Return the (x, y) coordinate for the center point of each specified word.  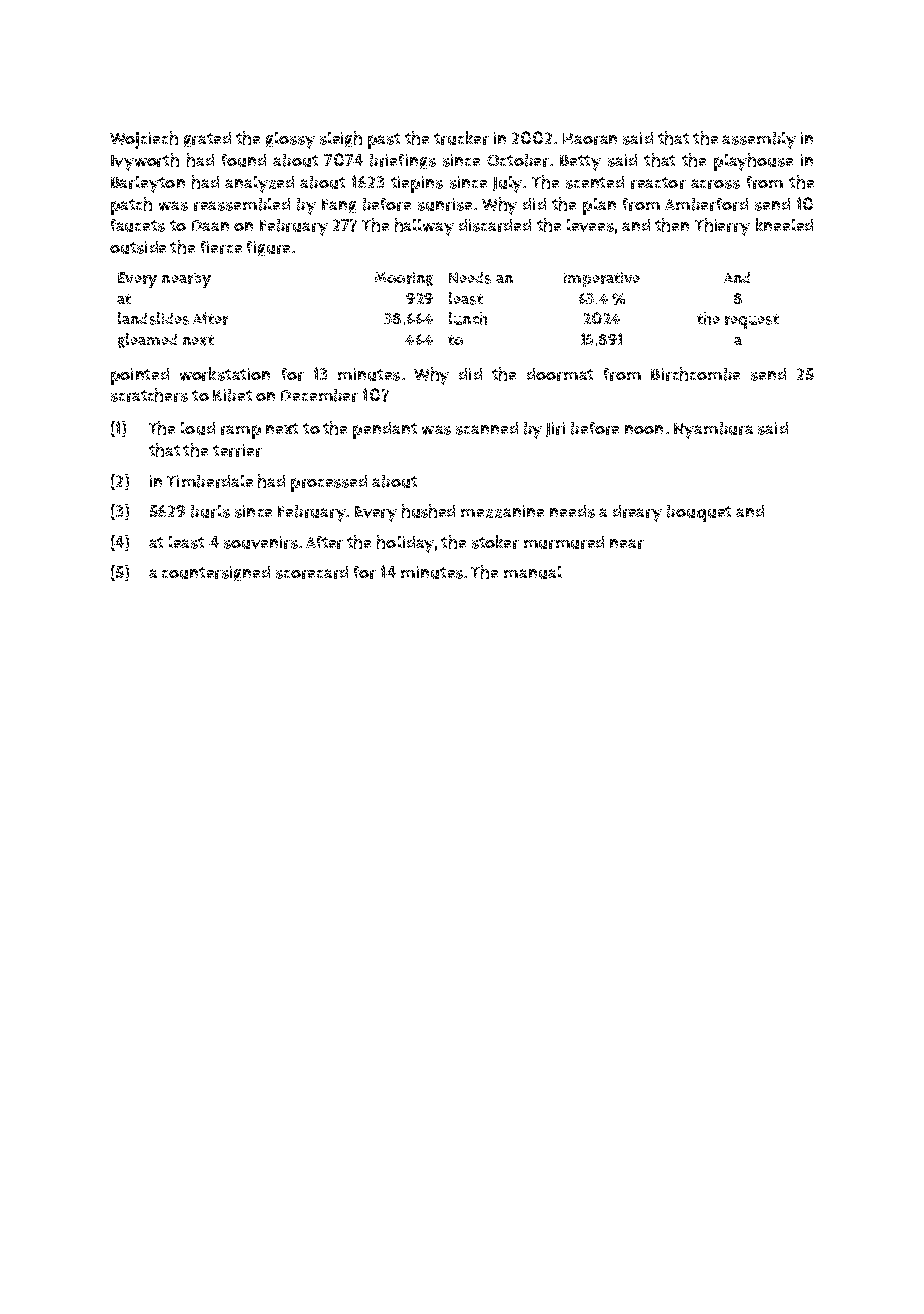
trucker (461, 138)
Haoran (590, 139)
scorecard (312, 572)
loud (198, 428)
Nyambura (713, 430)
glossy (290, 140)
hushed (428, 511)
